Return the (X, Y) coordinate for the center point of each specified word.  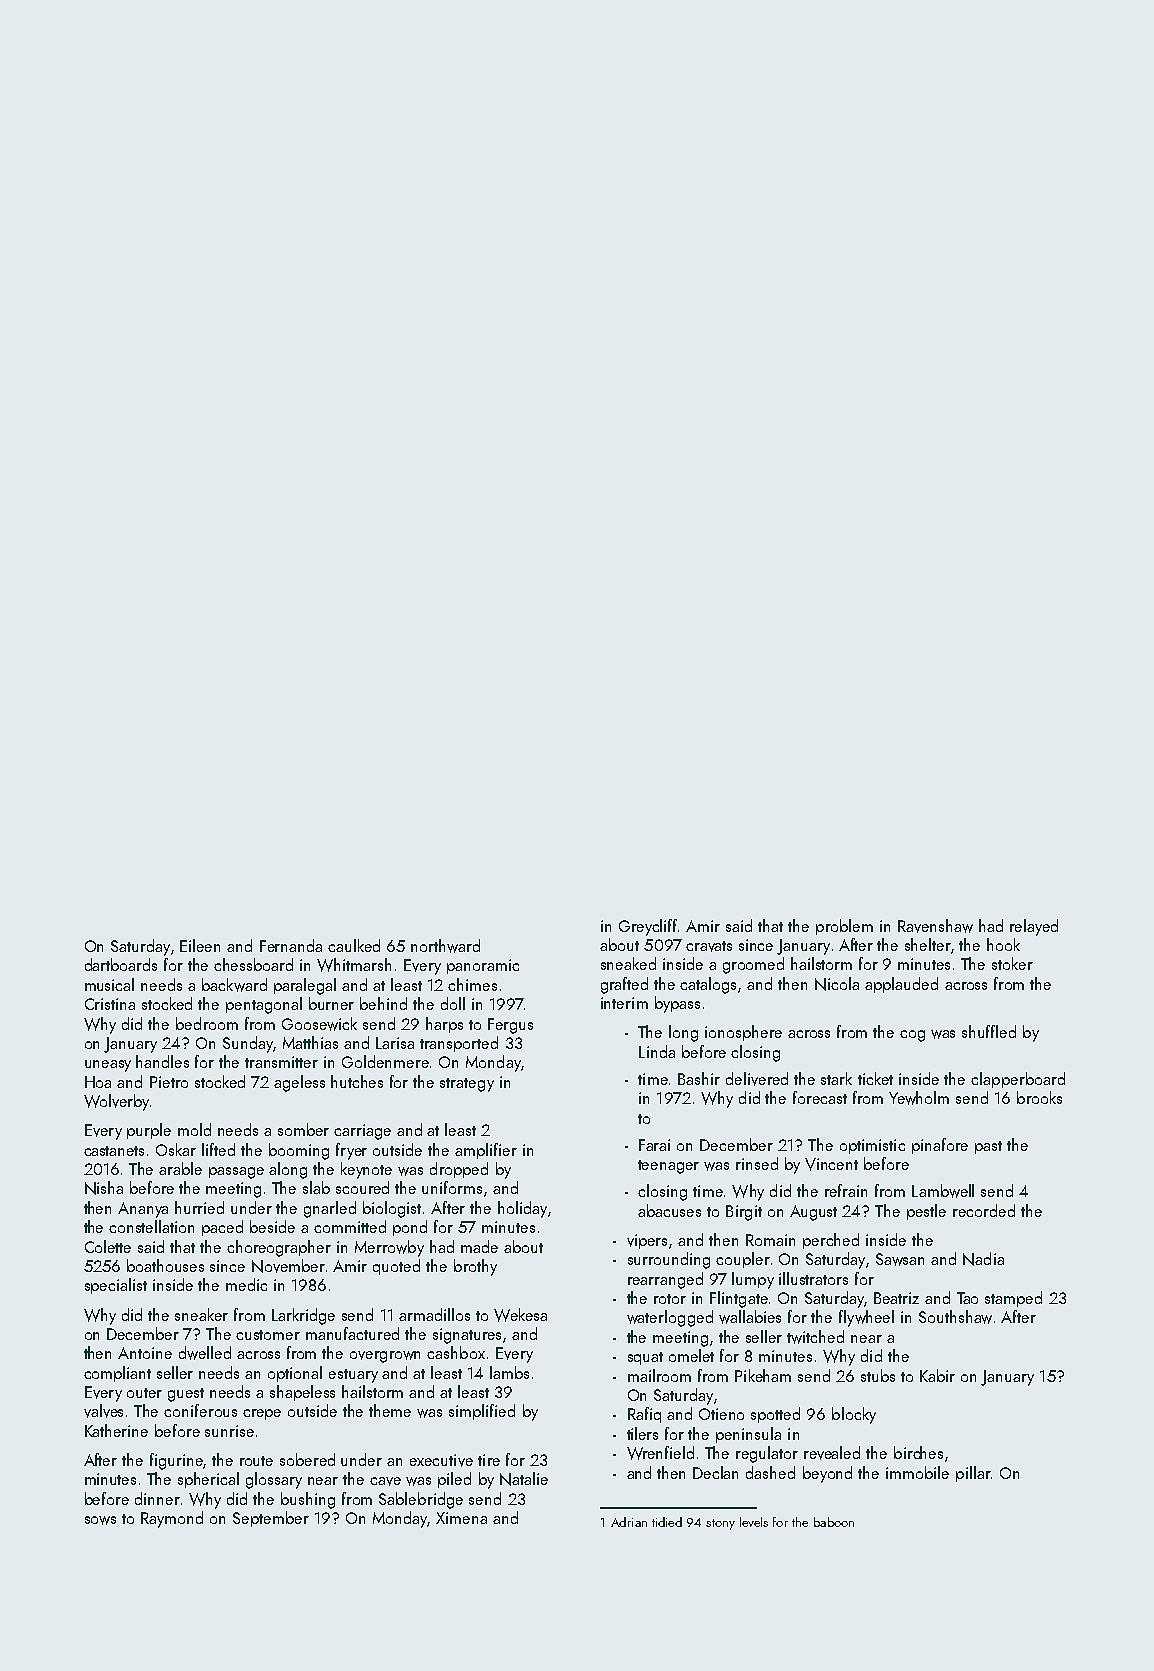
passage (236, 1173)
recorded (984, 1210)
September (271, 1519)
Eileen (200, 945)
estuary (353, 1376)
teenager (668, 1167)
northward (445, 946)
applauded (901, 985)
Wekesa (520, 1315)
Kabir (937, 1375)
